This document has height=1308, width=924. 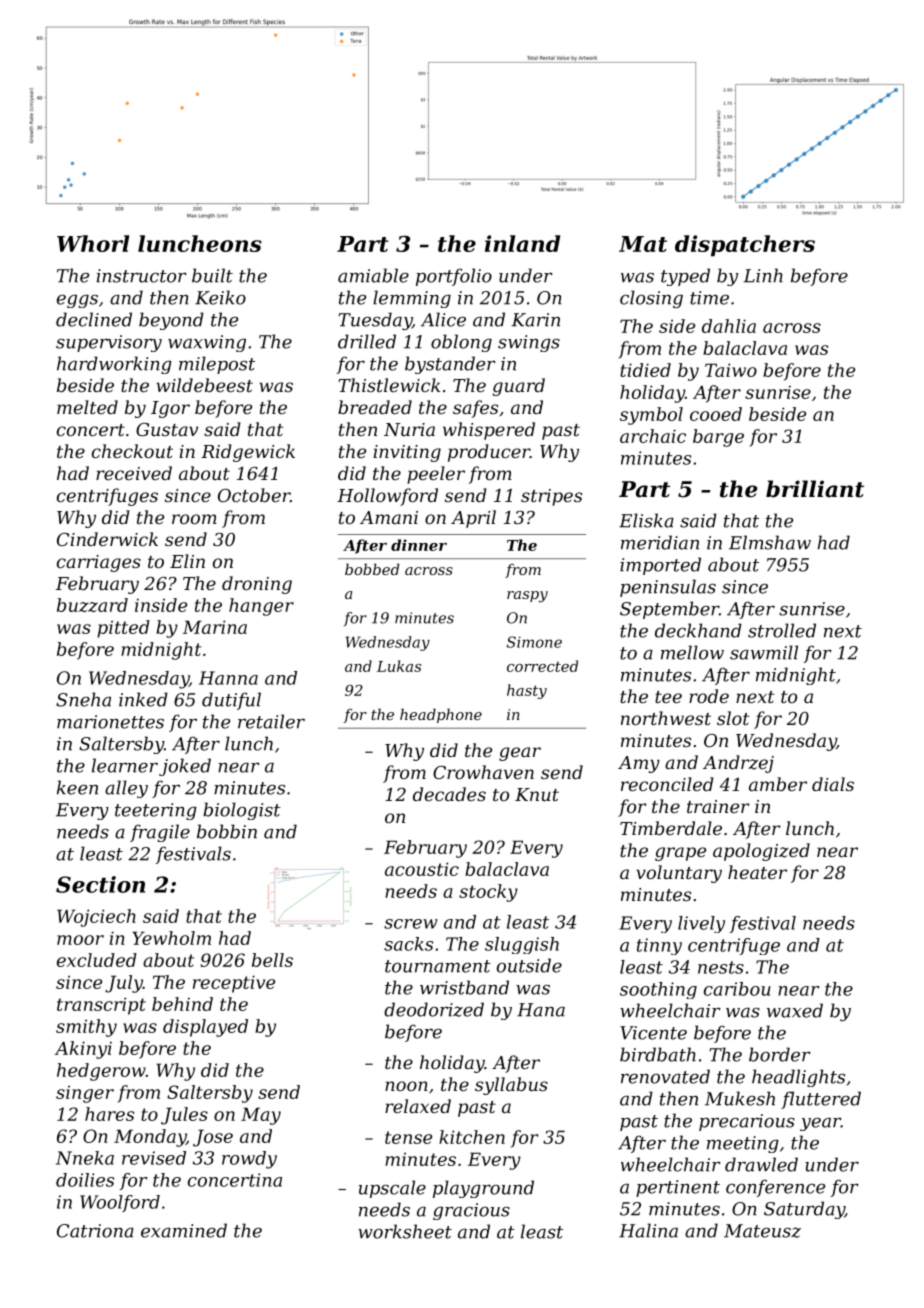 What do you see at coordinates (142, 276) in the document?
I see `instructor` at bounding box center [142, 276].
